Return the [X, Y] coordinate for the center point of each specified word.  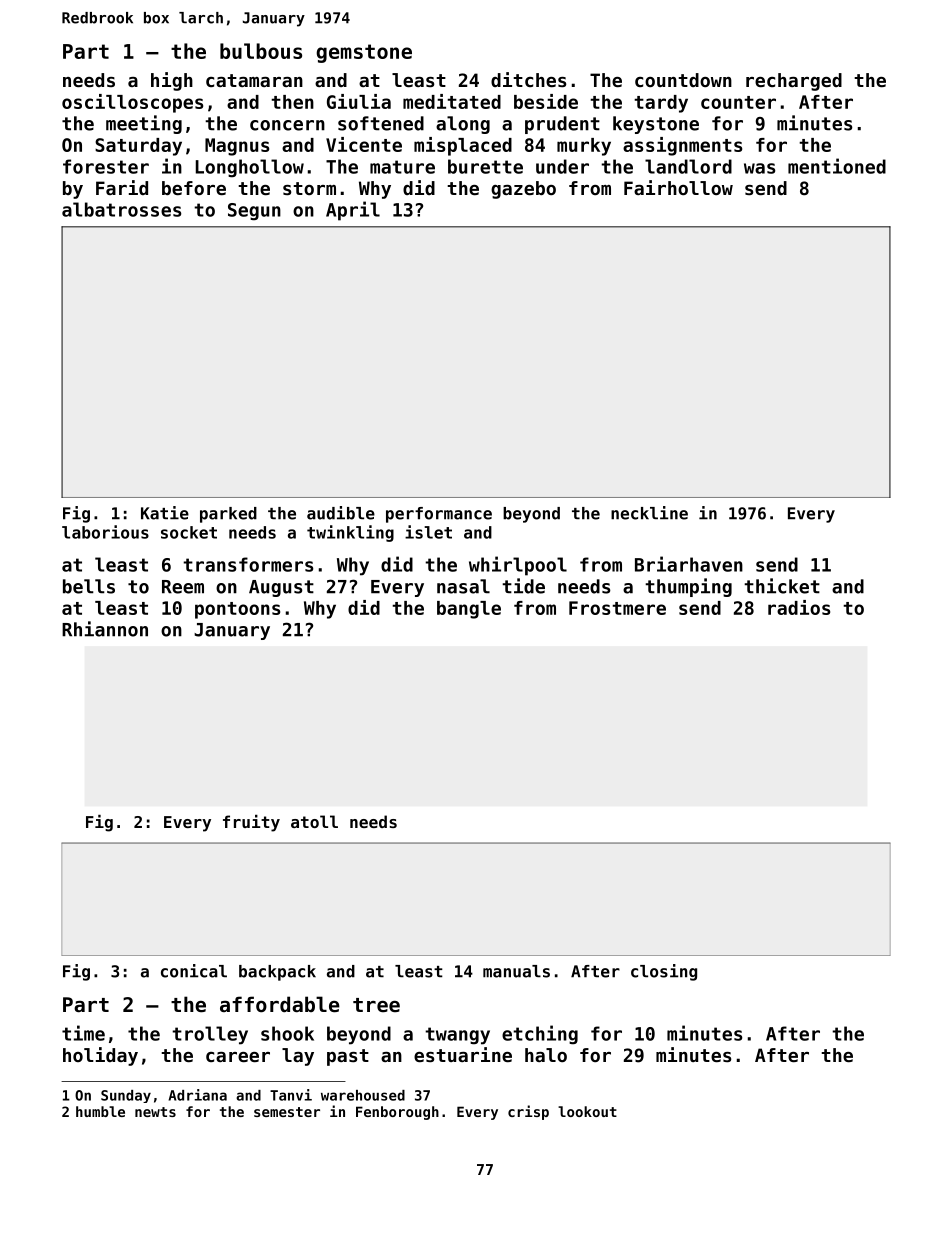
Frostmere [617, 608]
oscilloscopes [132, 103]
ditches [528, 80]
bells [89, 586]
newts [155, 1112]
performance [439, 515]
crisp [528, 1112]
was [759, 168]
